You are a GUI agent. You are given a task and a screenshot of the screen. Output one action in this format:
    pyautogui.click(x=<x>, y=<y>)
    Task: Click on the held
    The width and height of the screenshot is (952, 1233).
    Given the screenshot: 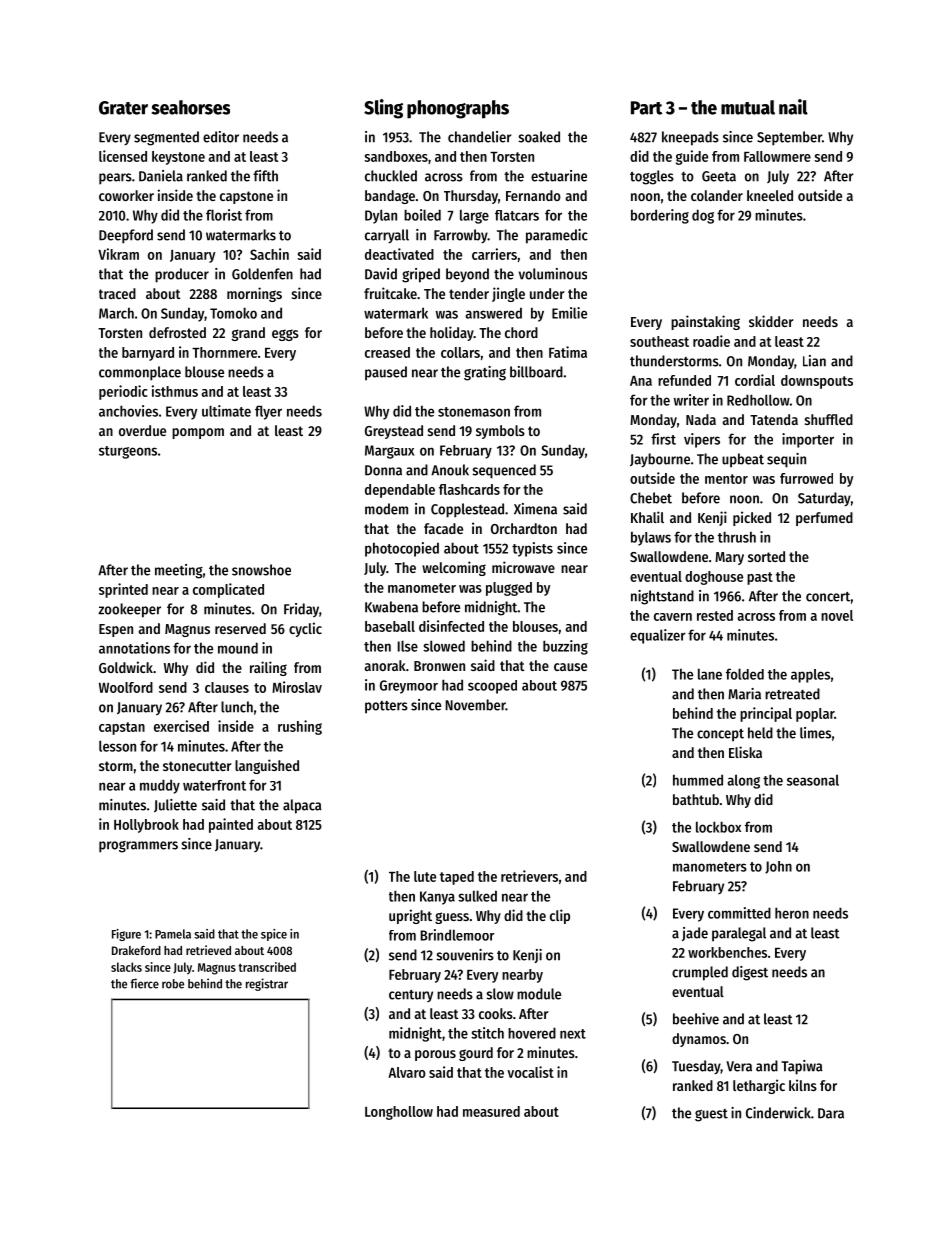 What is the action you would take?
    pyautogui.click(x=760, y=733)
